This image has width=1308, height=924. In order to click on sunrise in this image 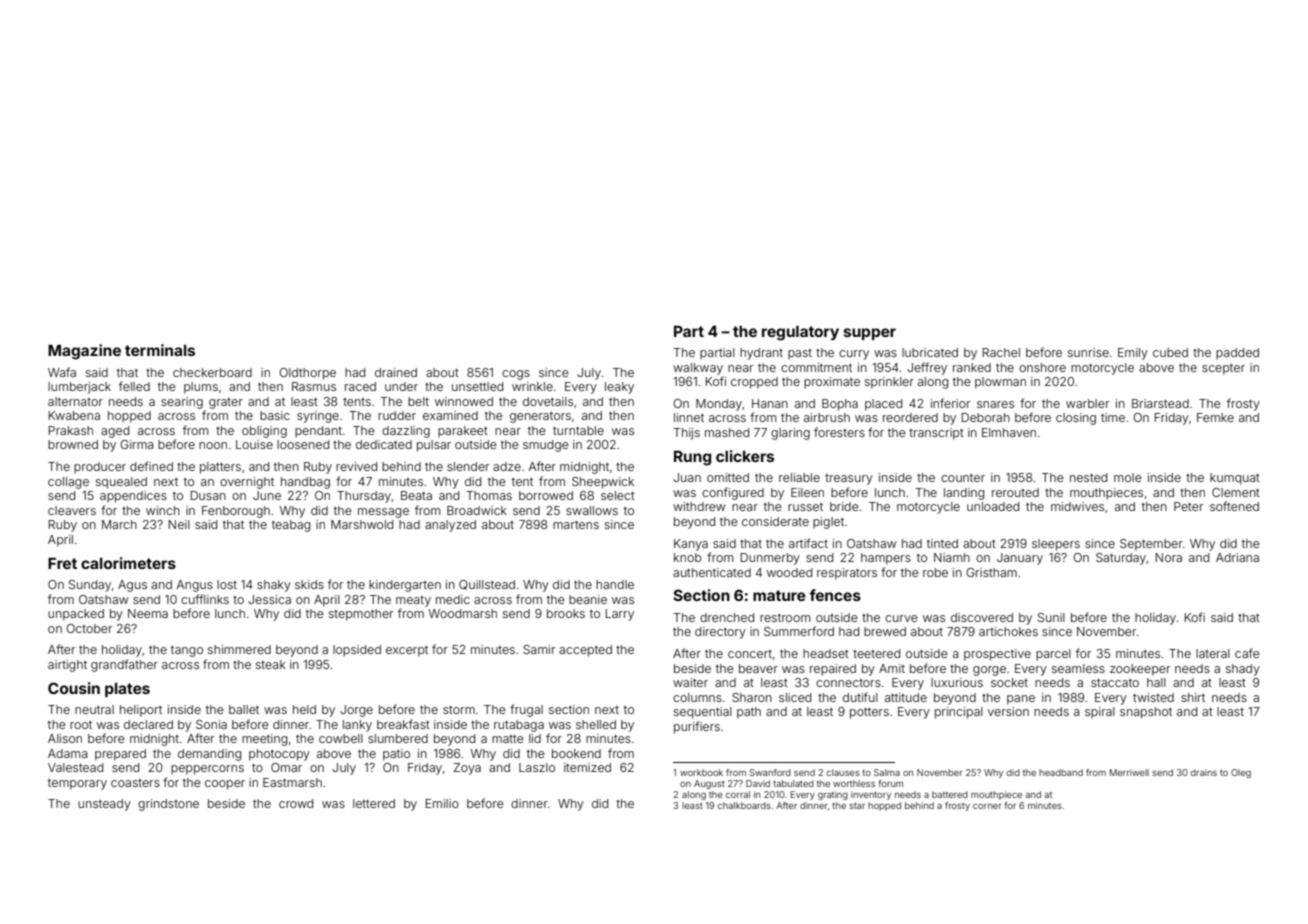, I will do `click(1088, 352)`.
